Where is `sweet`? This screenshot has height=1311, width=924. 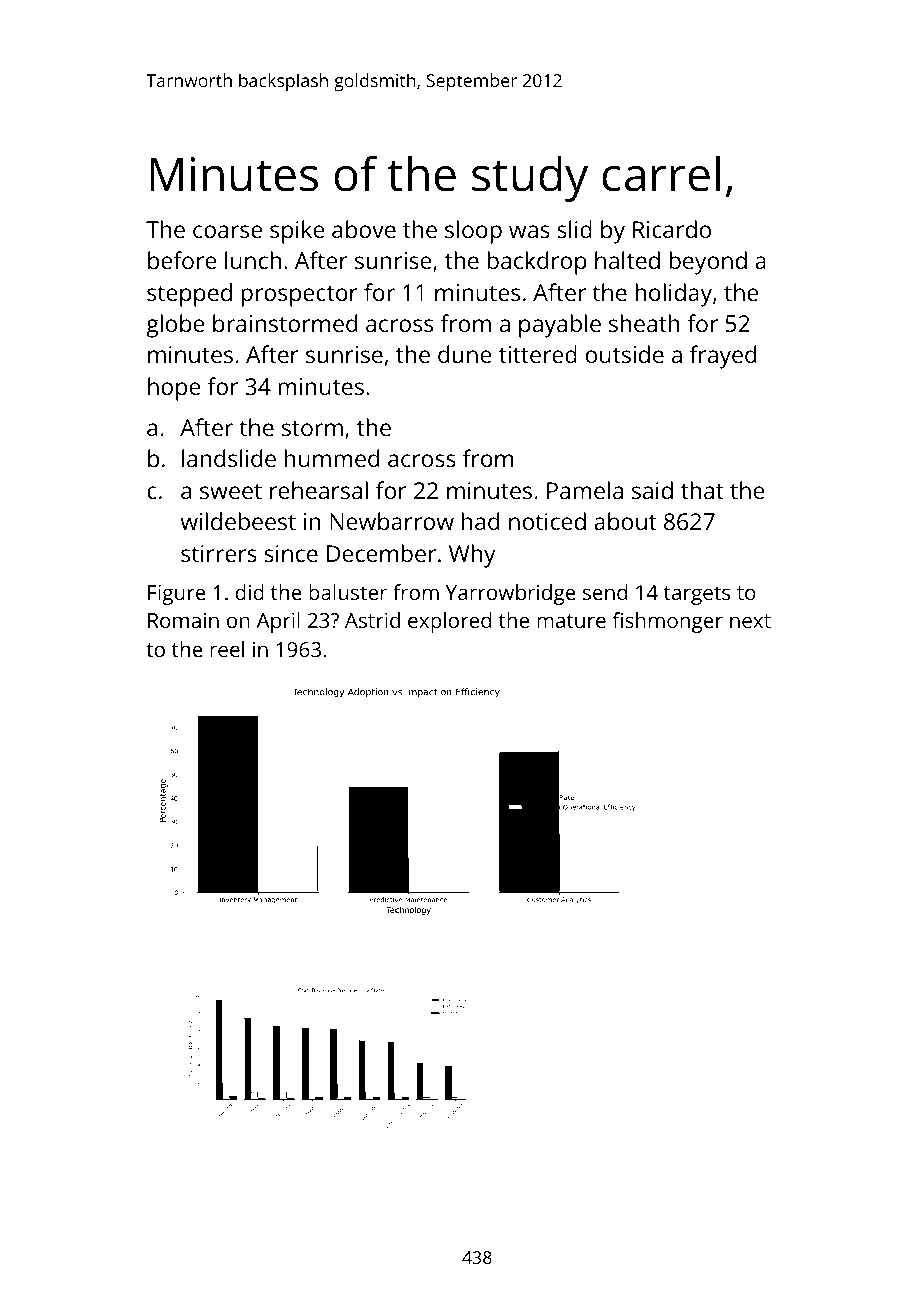 sweet is located at coordinates (231, 491).
